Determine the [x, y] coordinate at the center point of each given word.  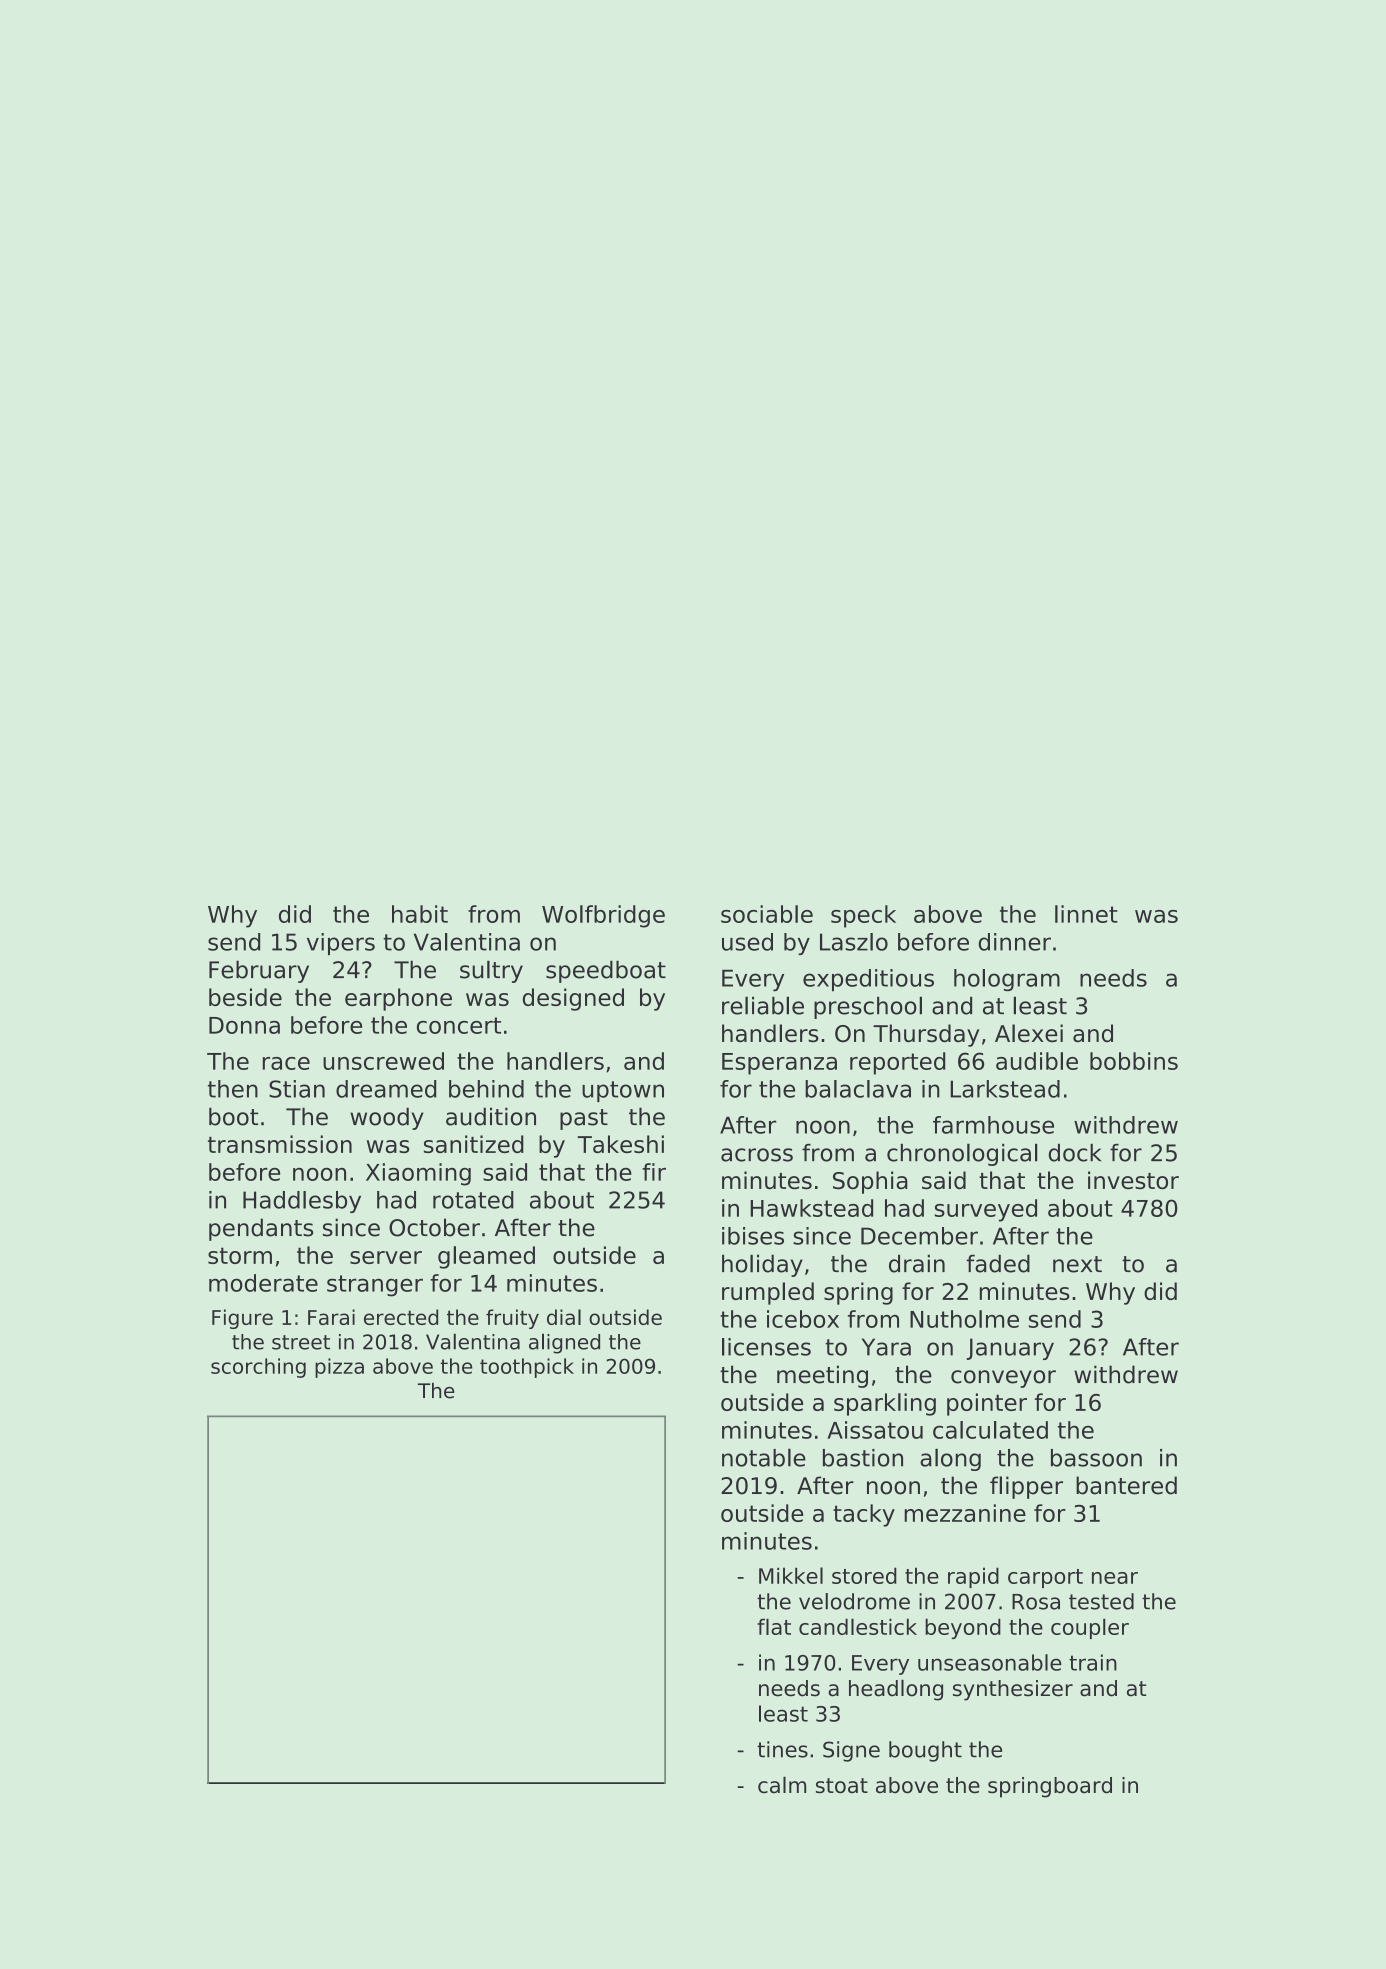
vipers [341, 944]
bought [925, 1751]
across [757, 1155]
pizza [339, 1368]
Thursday [926, 1035]
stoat [842, 1786]
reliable [763, 1006]
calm [782, 1785]
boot [233, 1116]
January [1010, 1349]
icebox [803, 1319]
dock [1075, 1153]
